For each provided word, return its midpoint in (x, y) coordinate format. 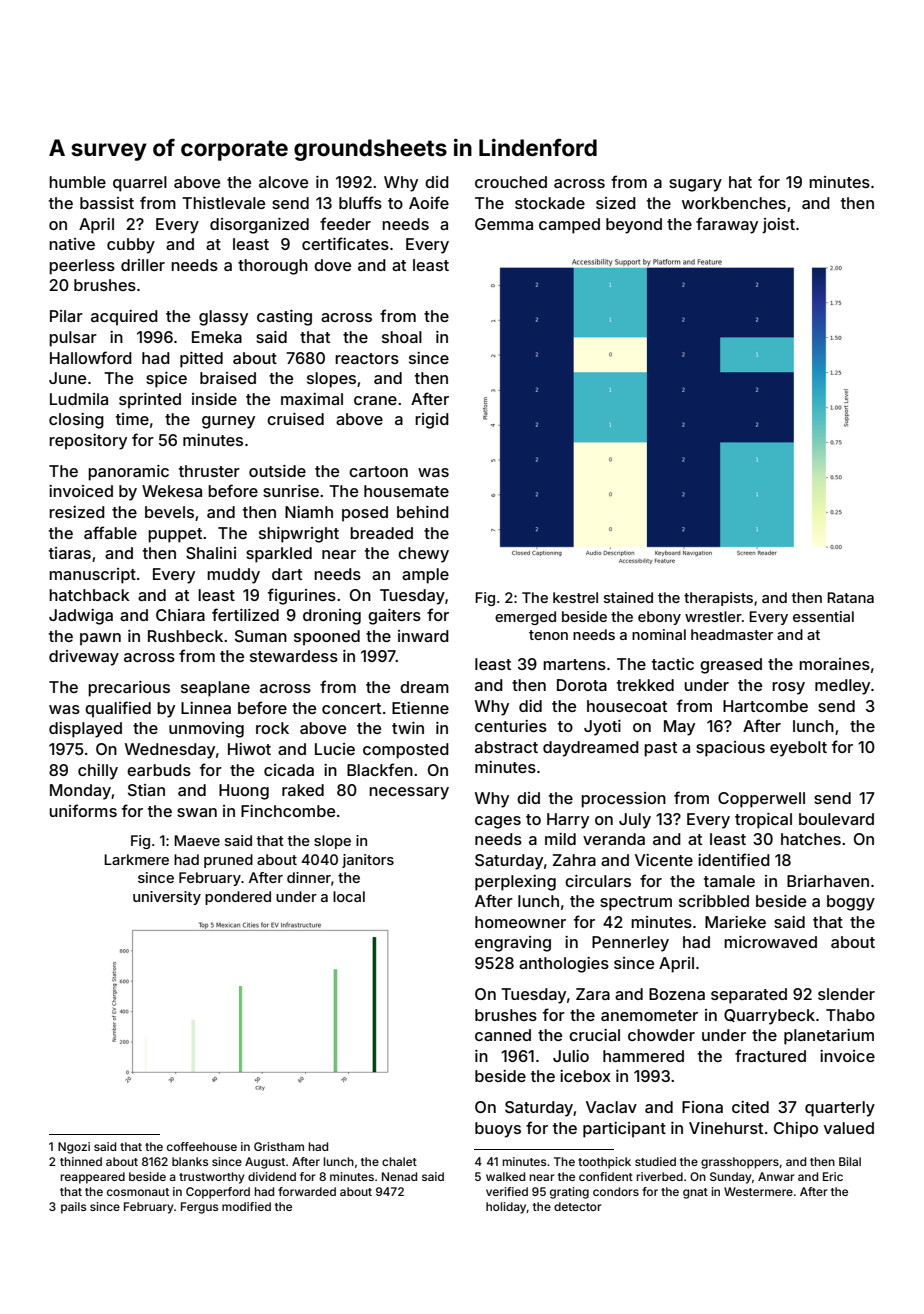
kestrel (575, 597)
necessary (409, 793)
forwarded (307, 1191)
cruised (295, 419)
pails (73, 1208)
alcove (283, 182)
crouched (511, 182)
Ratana (850, 597)
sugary (695, 185)
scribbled (714, 901)
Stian (146, 790)
